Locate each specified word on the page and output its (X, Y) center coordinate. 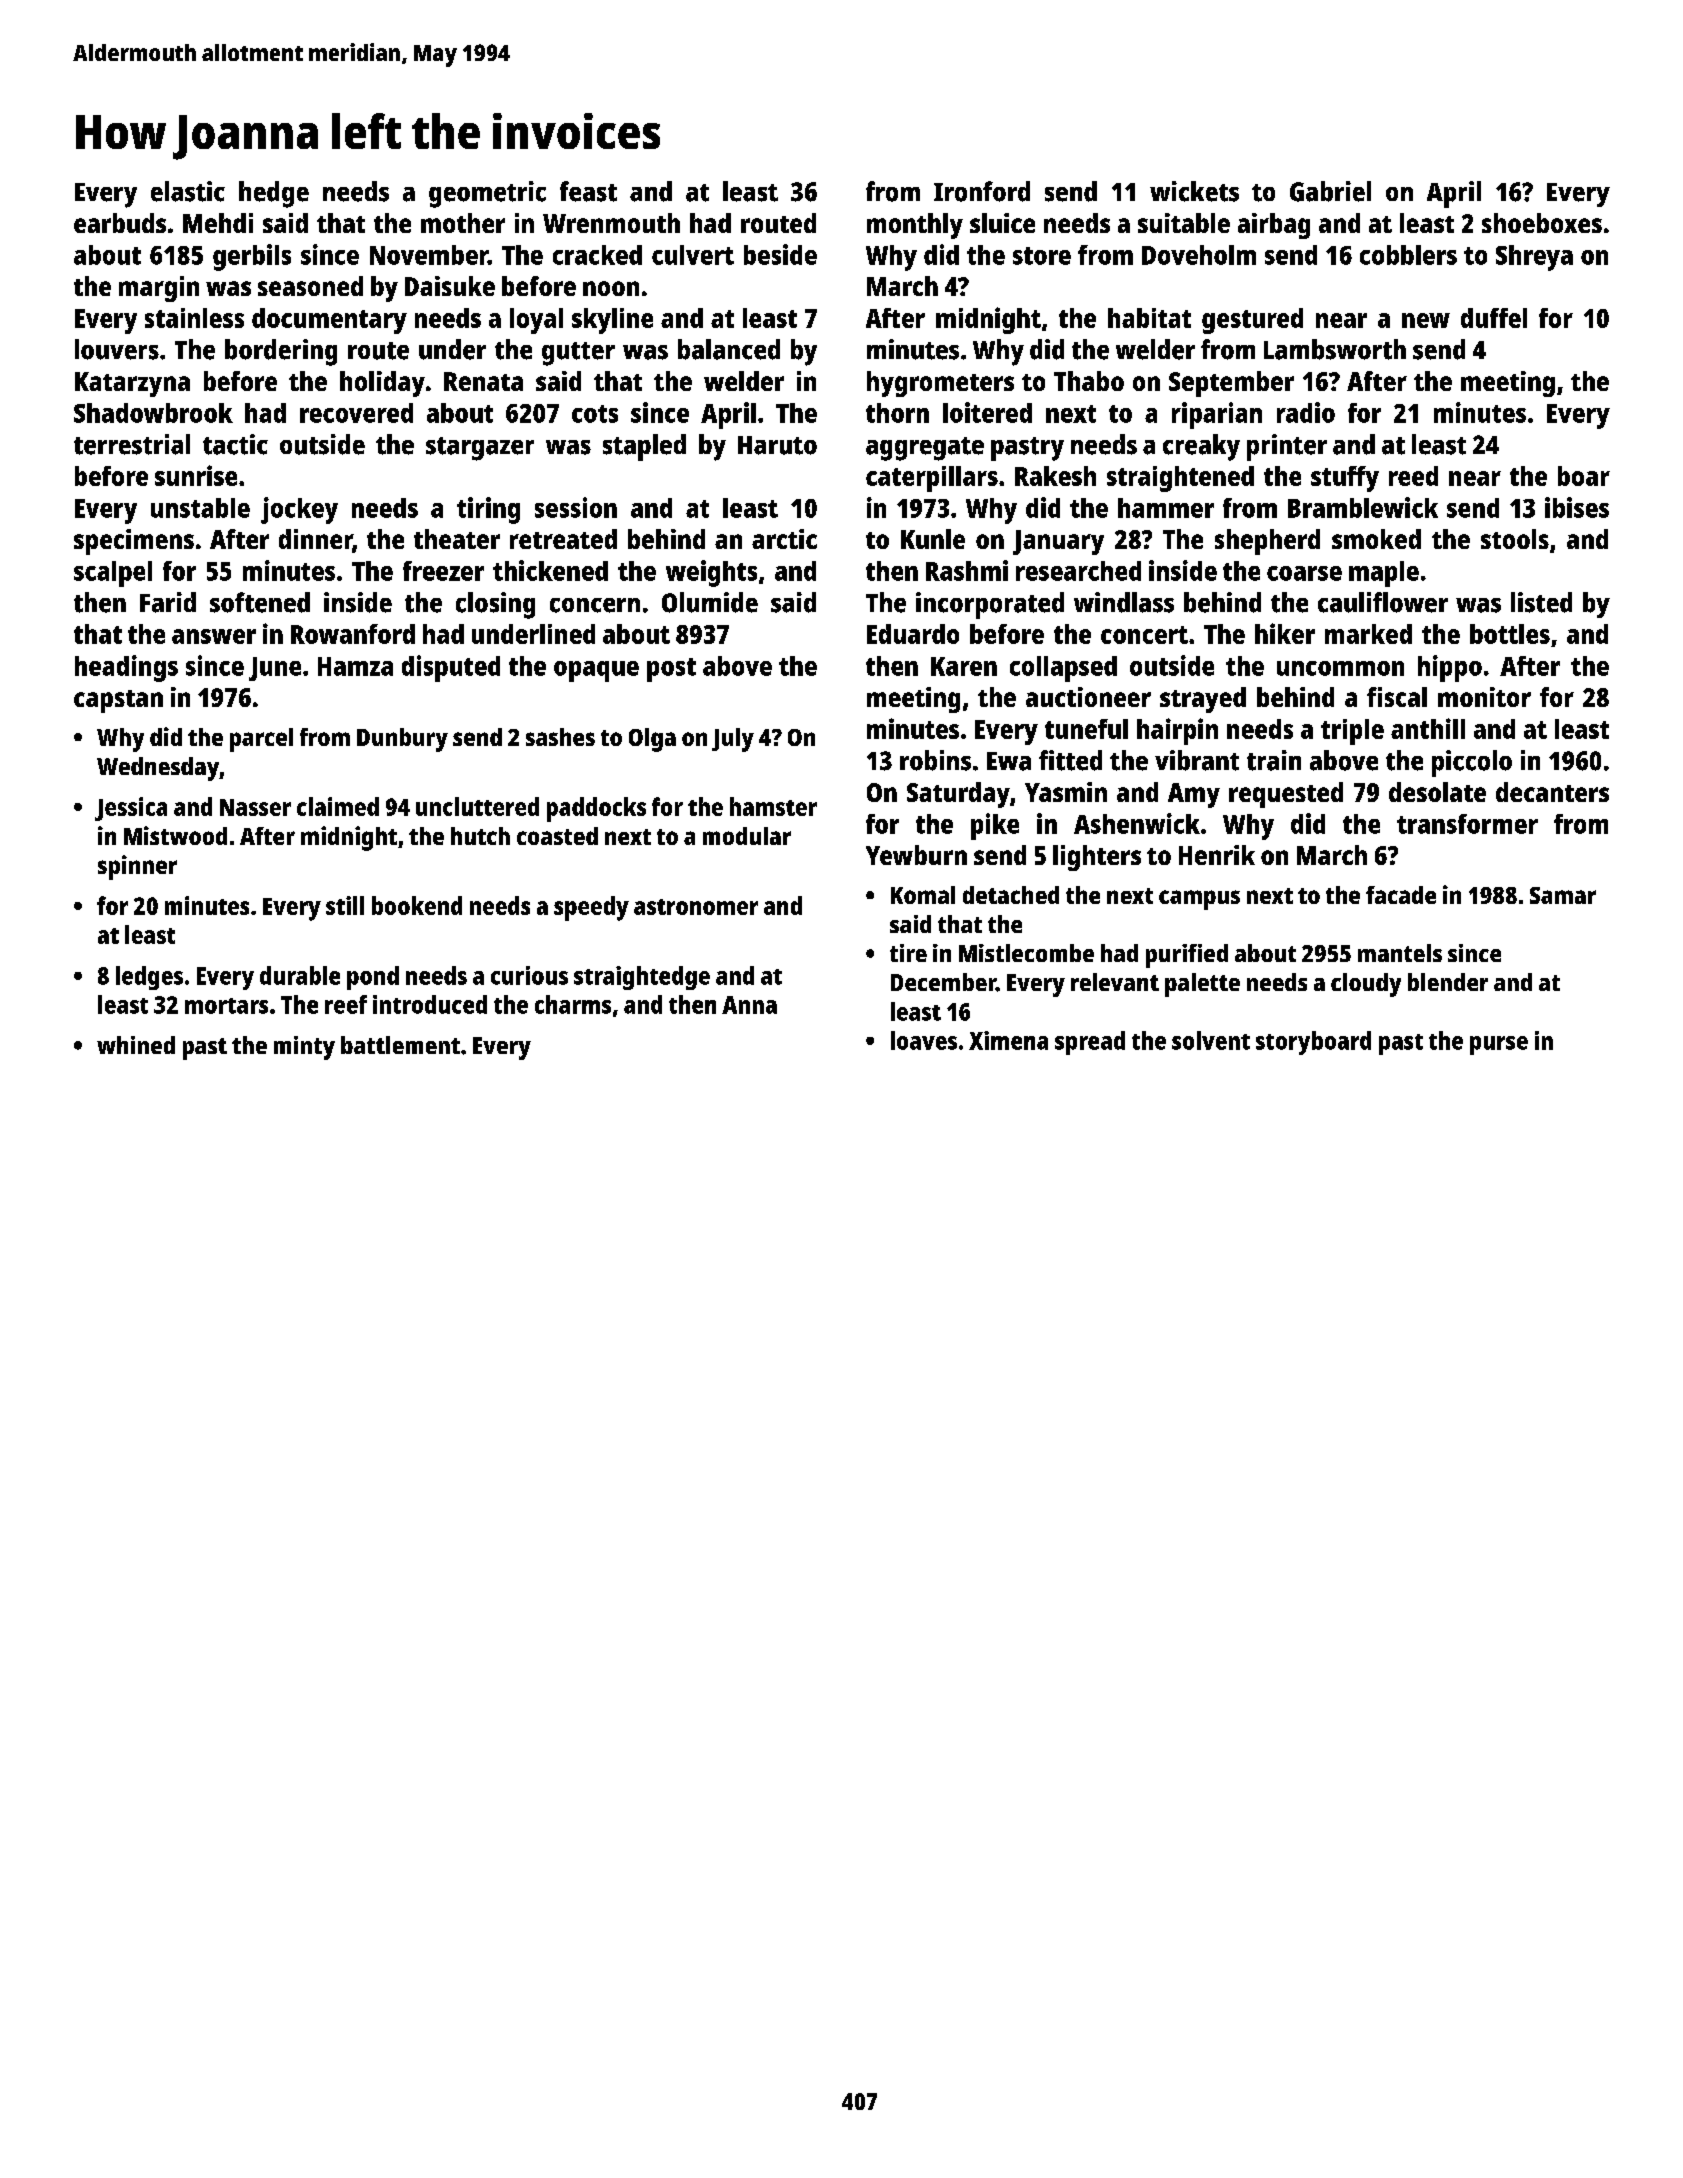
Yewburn (916, 855)
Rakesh (1055, 476)
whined (136, 1045)
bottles (1510, 634)
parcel (261, 740)
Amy (1194, 795)
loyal (536, 321)
